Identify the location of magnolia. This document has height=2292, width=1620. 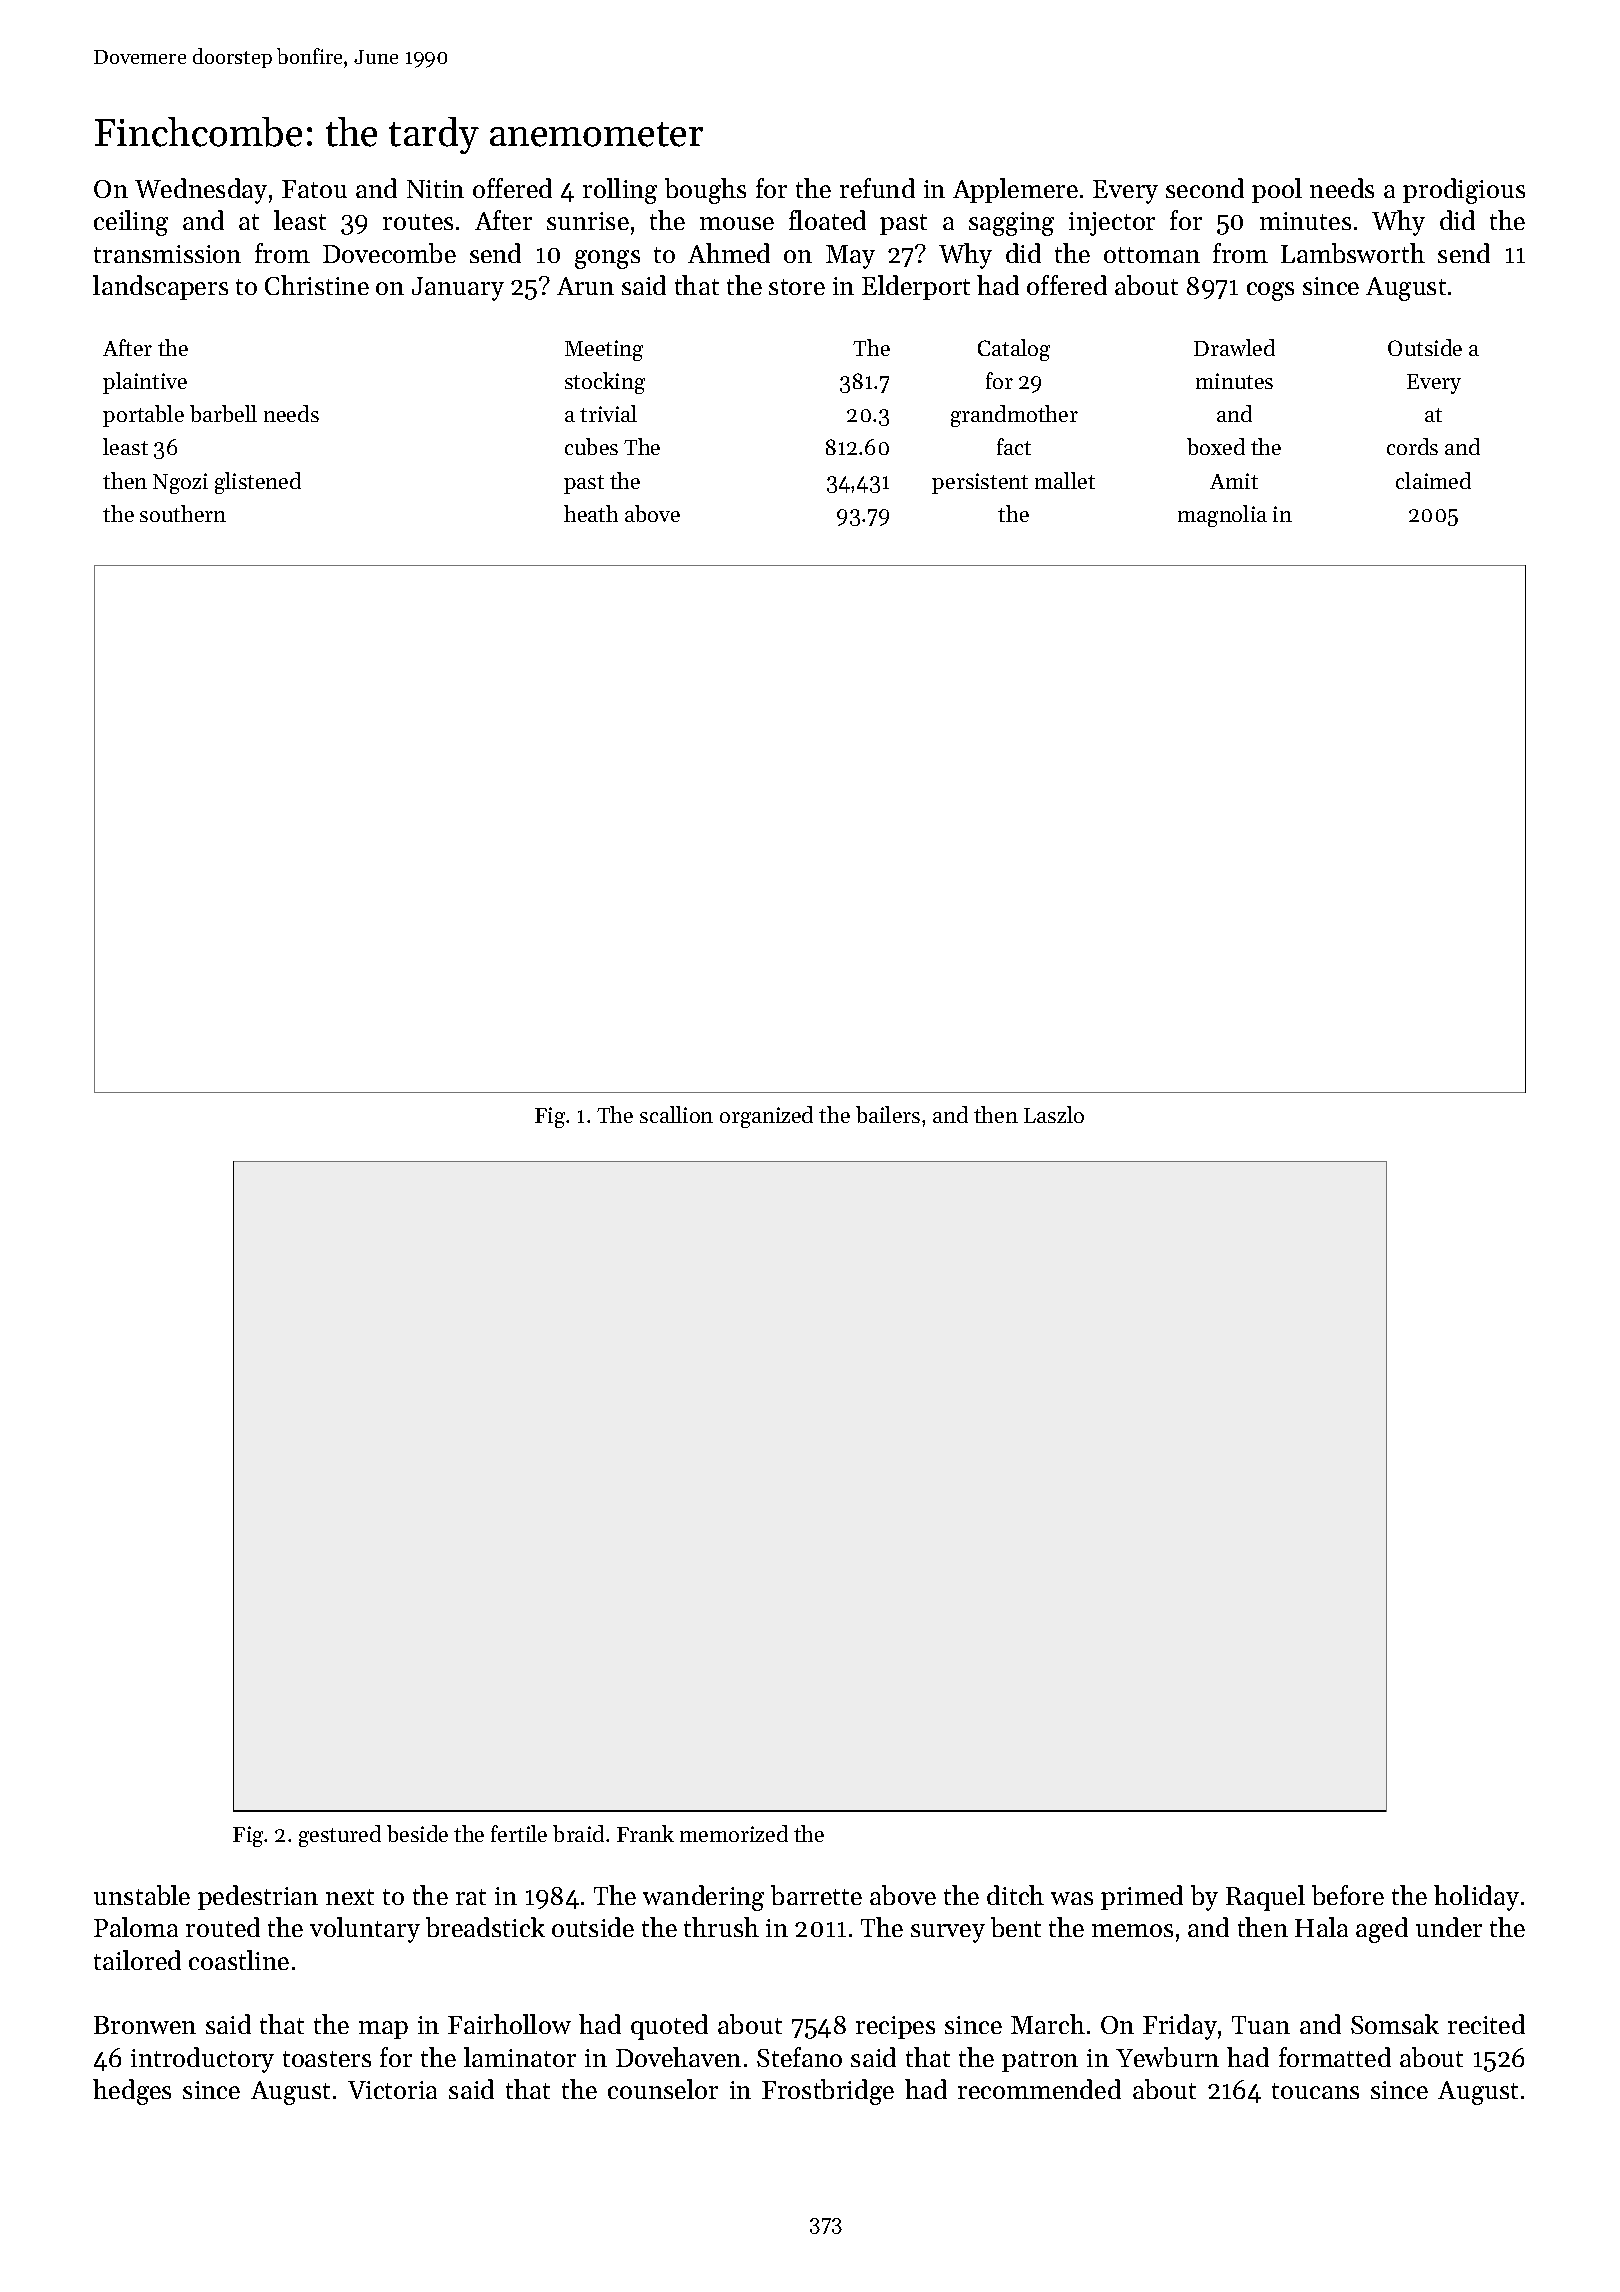
(1222, 516).
